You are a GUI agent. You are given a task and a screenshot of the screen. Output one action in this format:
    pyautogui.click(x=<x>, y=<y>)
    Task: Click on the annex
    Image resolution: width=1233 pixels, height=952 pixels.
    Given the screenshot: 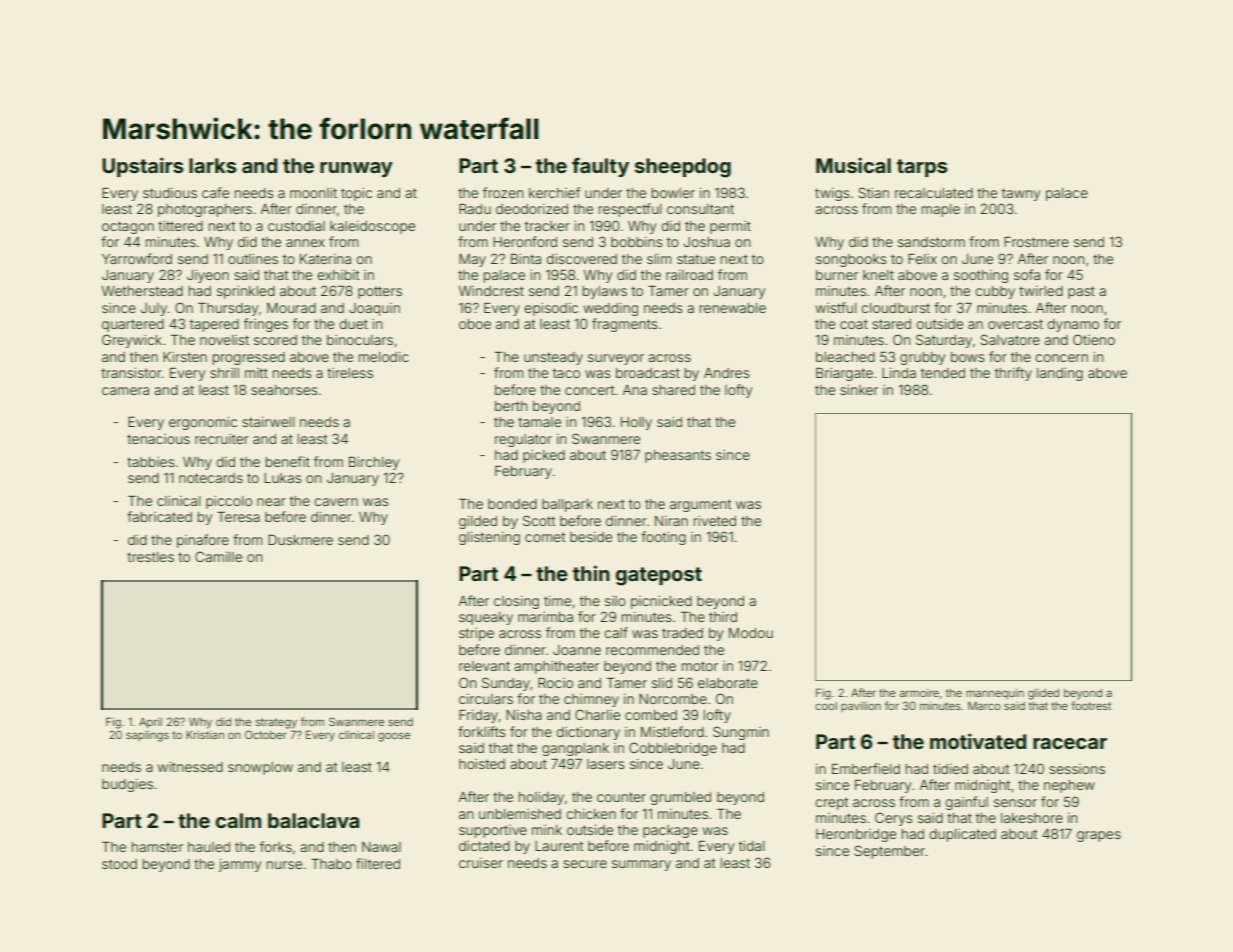 What is the action you would take?
    pyautogui.click(x=305, y=243)
